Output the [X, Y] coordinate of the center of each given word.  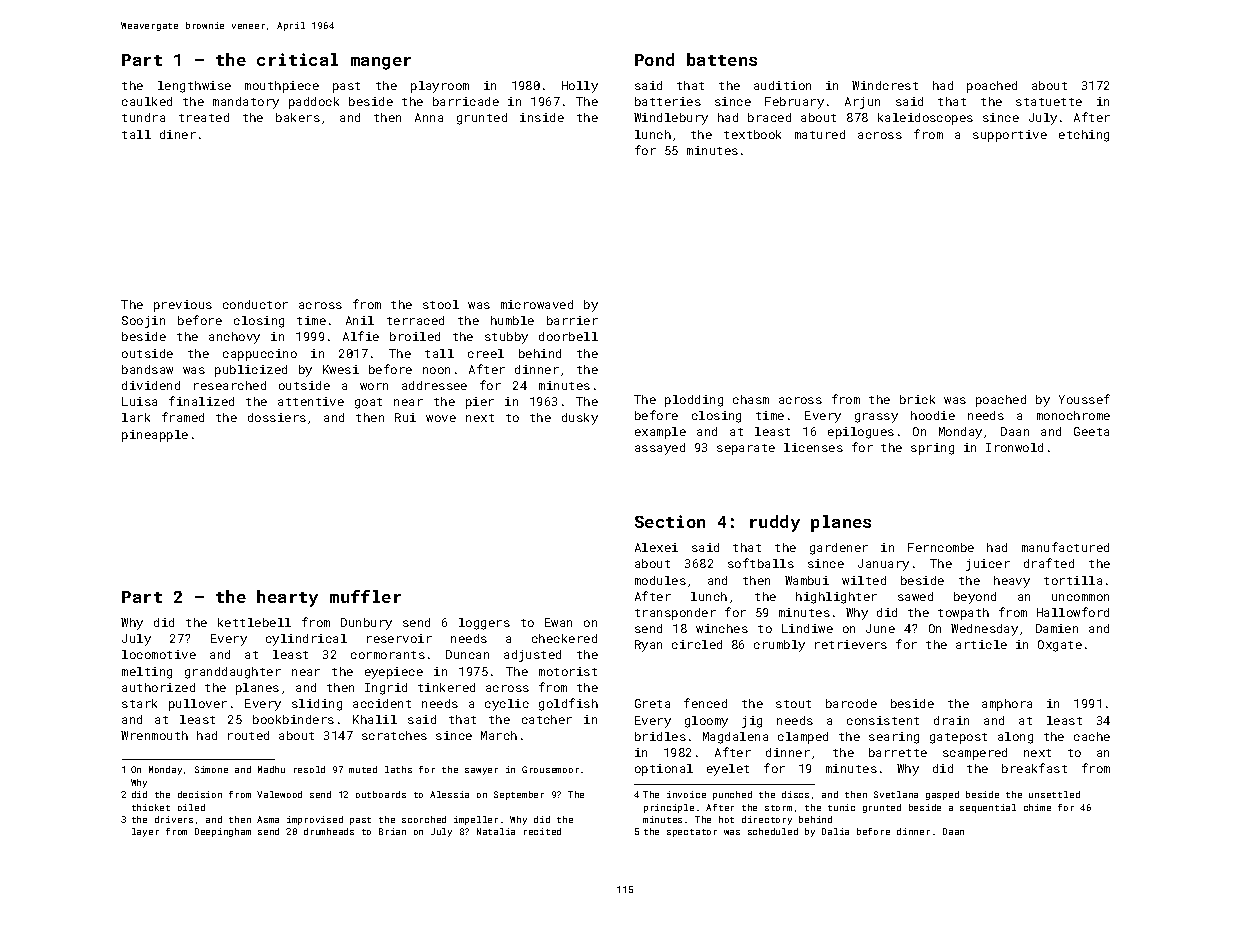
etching [1084, 136]
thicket [151, 807]
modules [660, 580]
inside [542, 117]
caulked [147, 101]
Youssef [1084, 399]
